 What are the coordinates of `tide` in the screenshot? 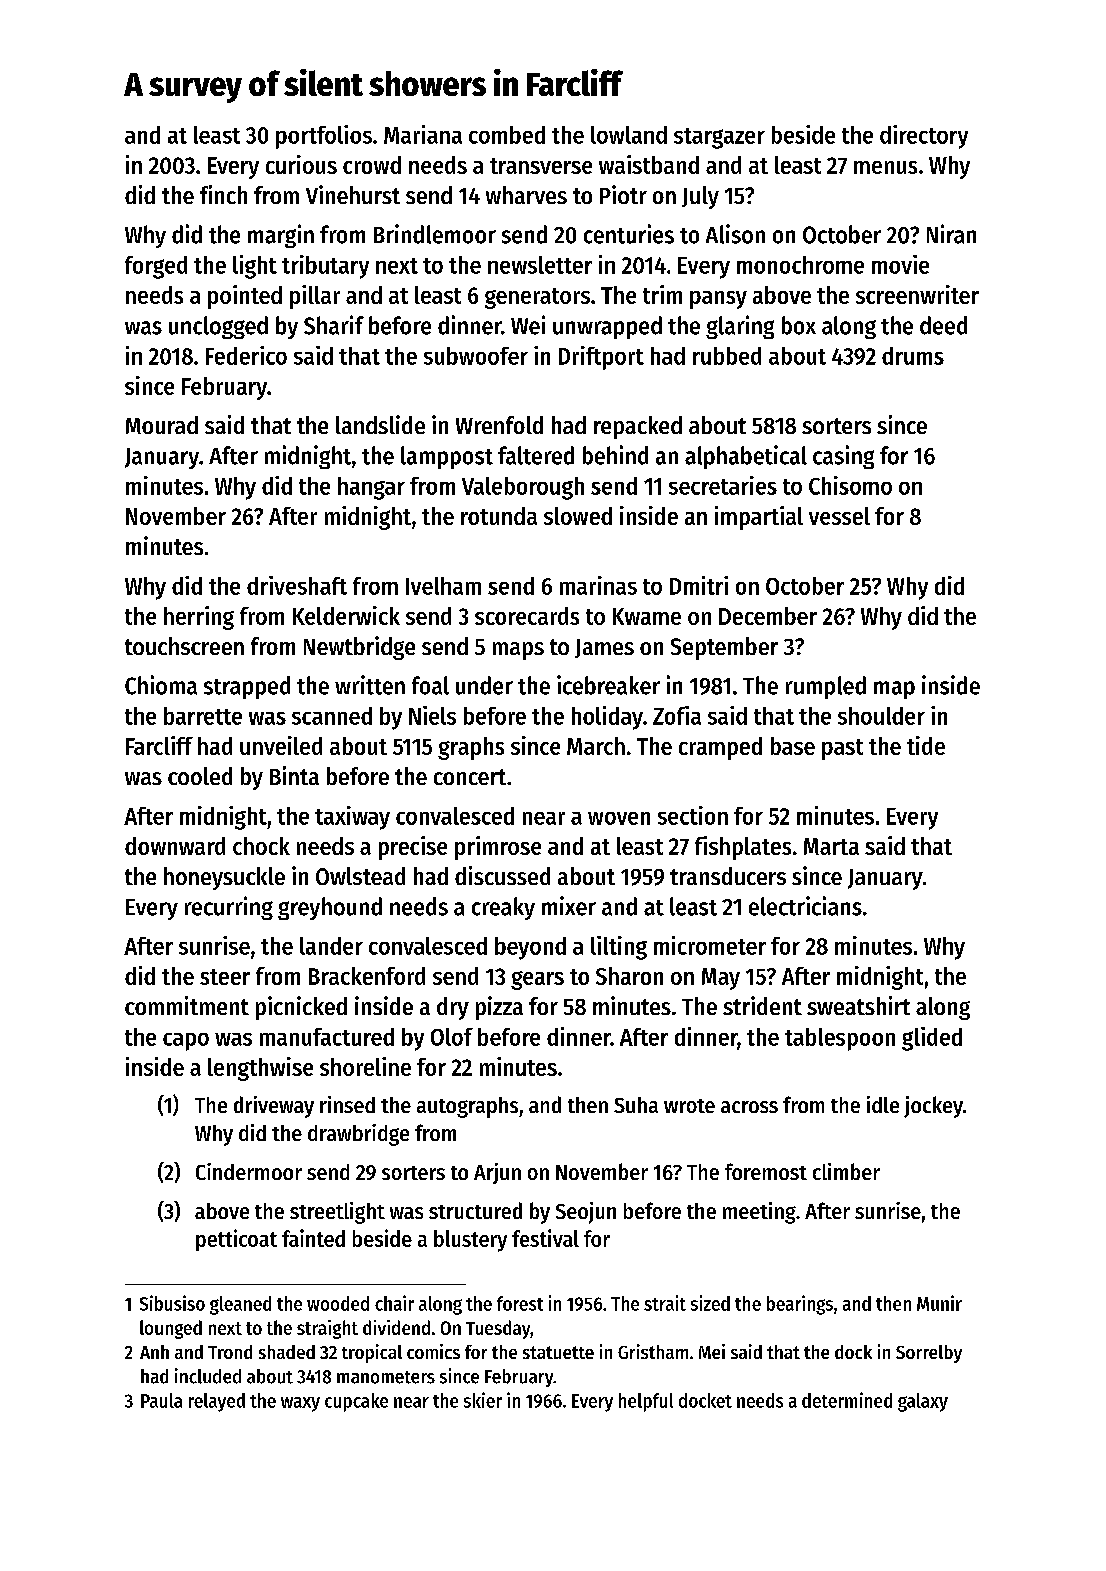 It's located at (926, 745).
